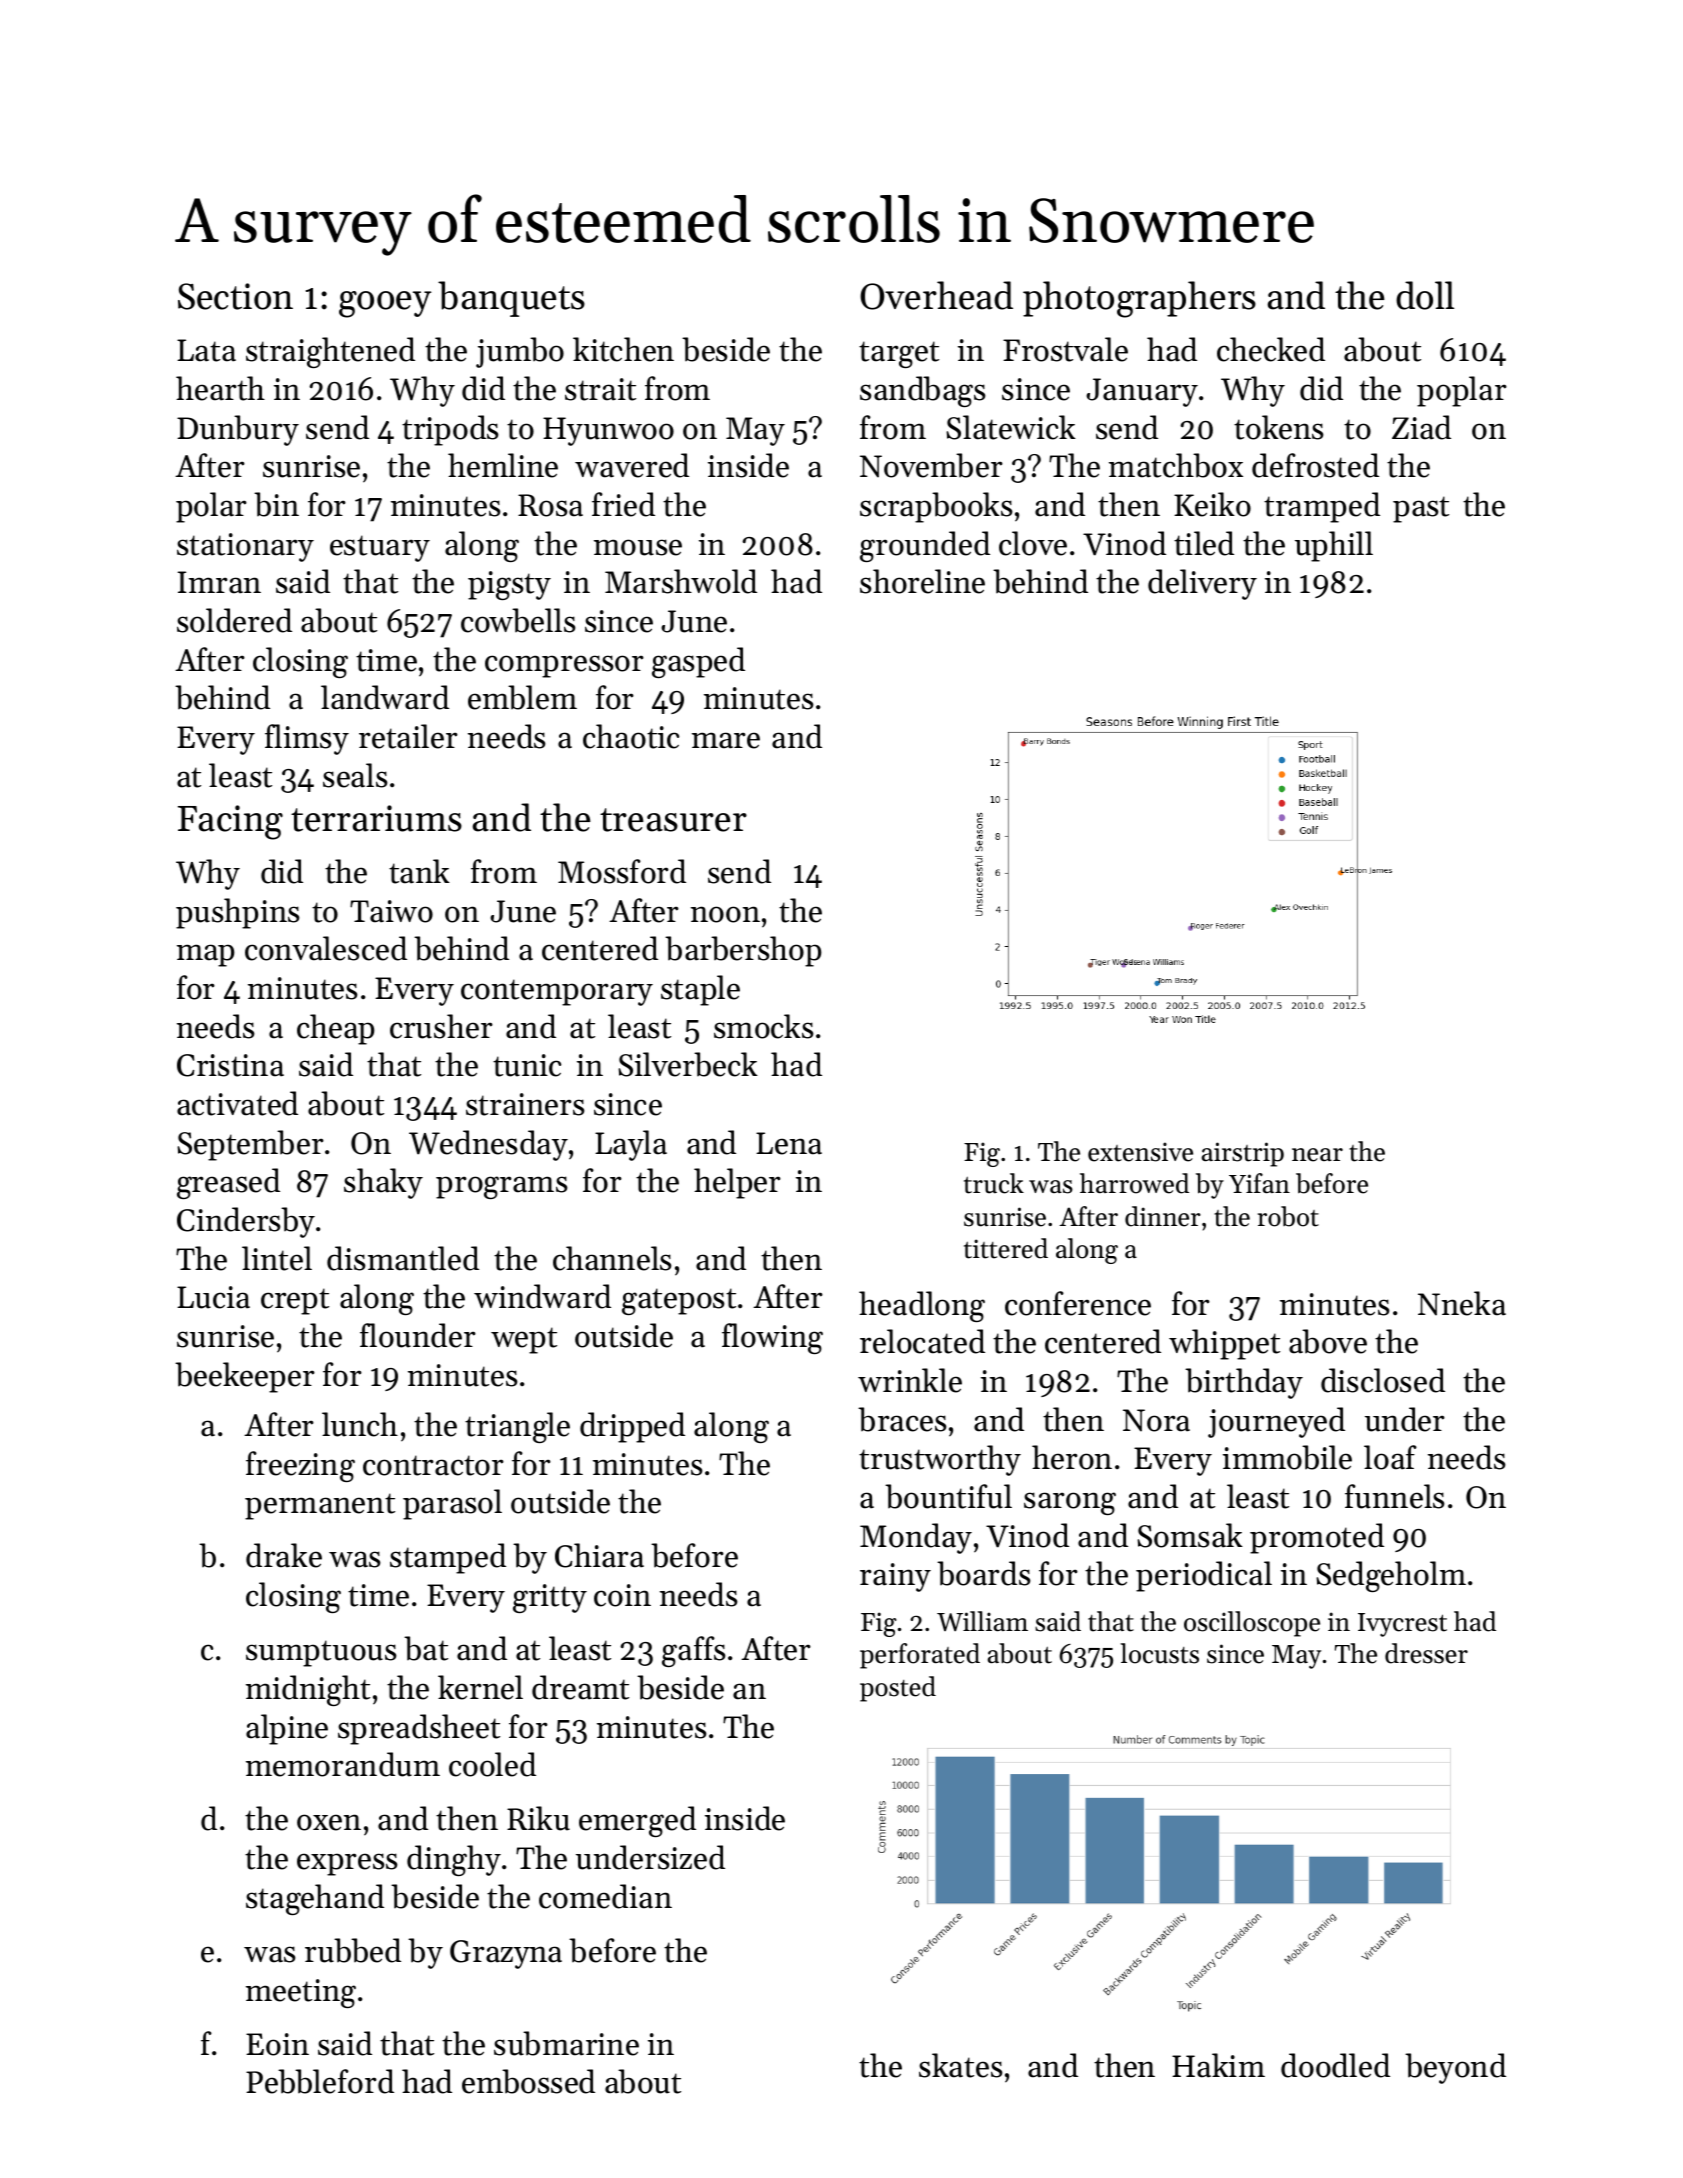 The width and height of the screenshot is (1683, 2178). I want to click on convalesced, so click(326, 948).
